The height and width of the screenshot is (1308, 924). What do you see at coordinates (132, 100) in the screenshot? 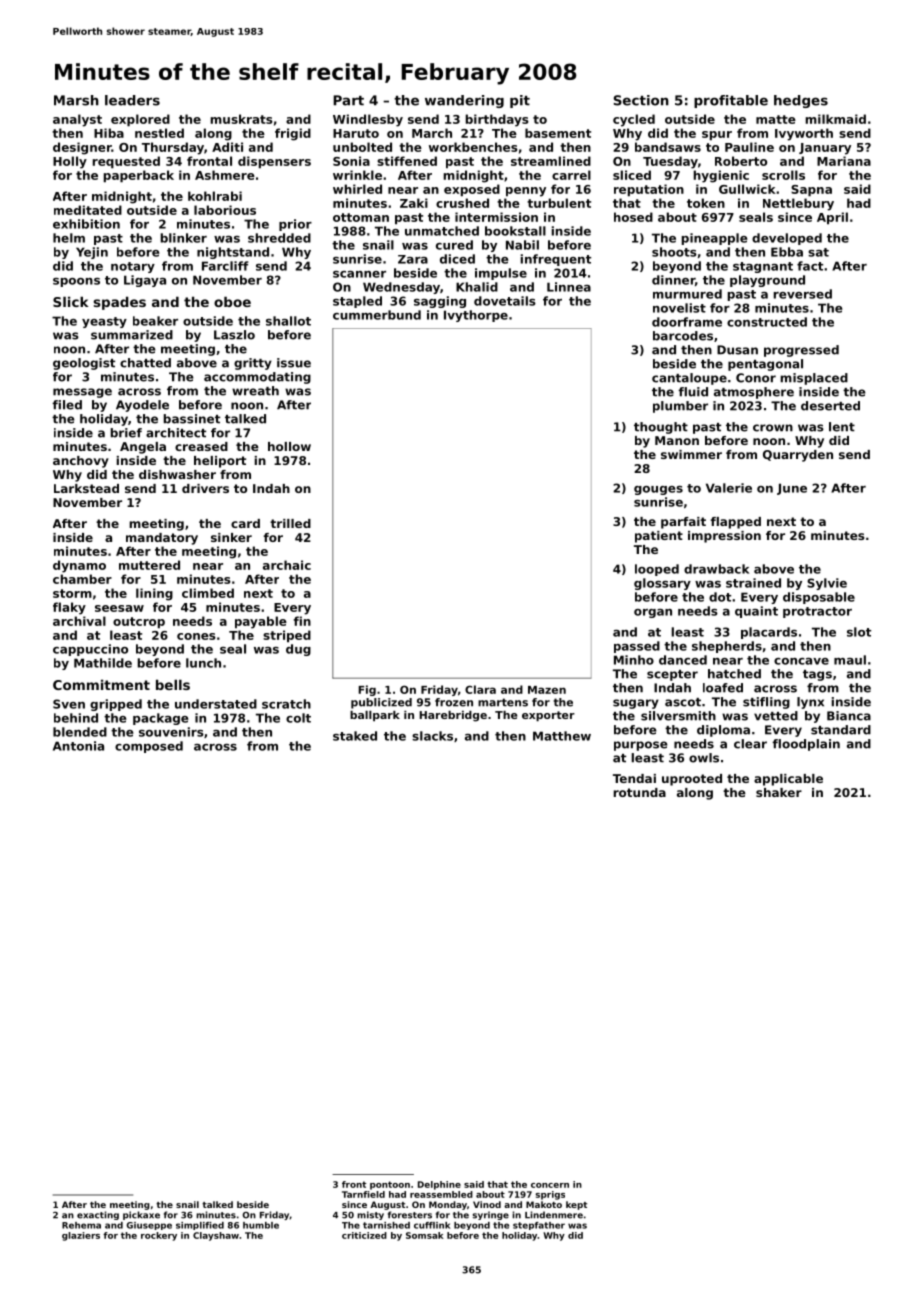
I see `leaders` at bounding box center [132, 100].
